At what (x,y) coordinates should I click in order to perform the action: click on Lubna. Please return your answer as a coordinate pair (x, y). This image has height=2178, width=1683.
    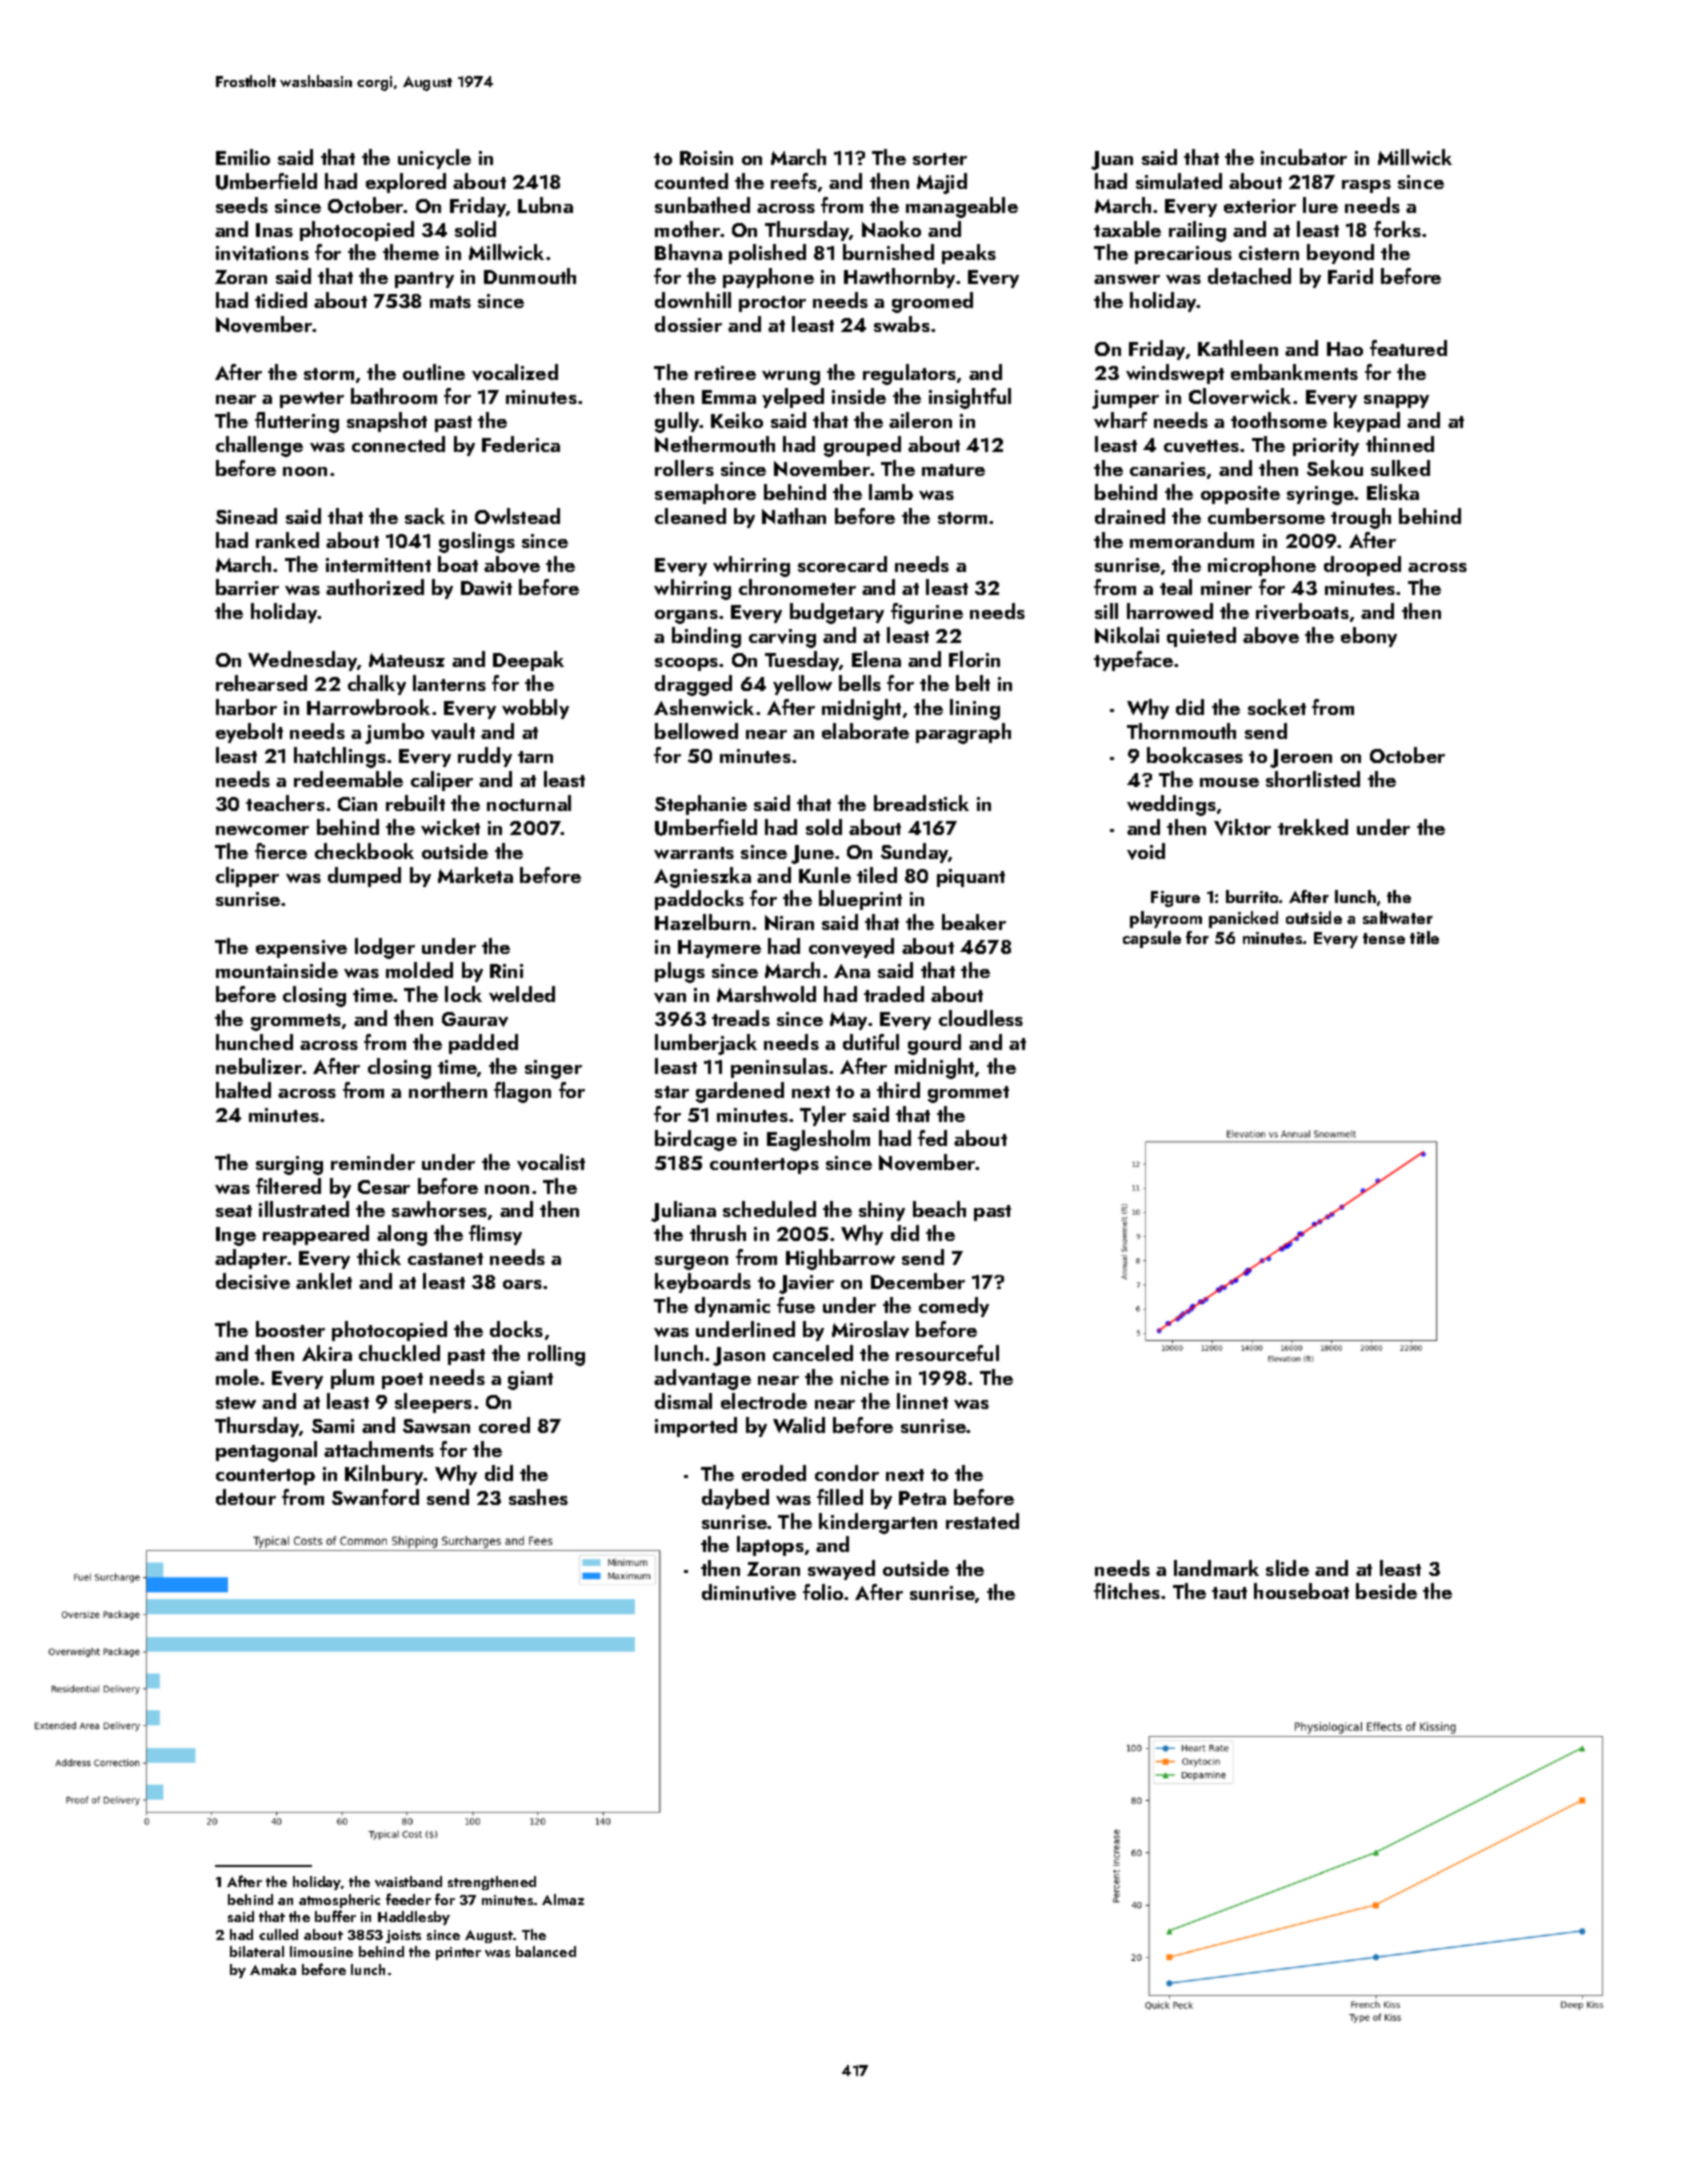
    Looking at the image, I should click on (545, 205).
